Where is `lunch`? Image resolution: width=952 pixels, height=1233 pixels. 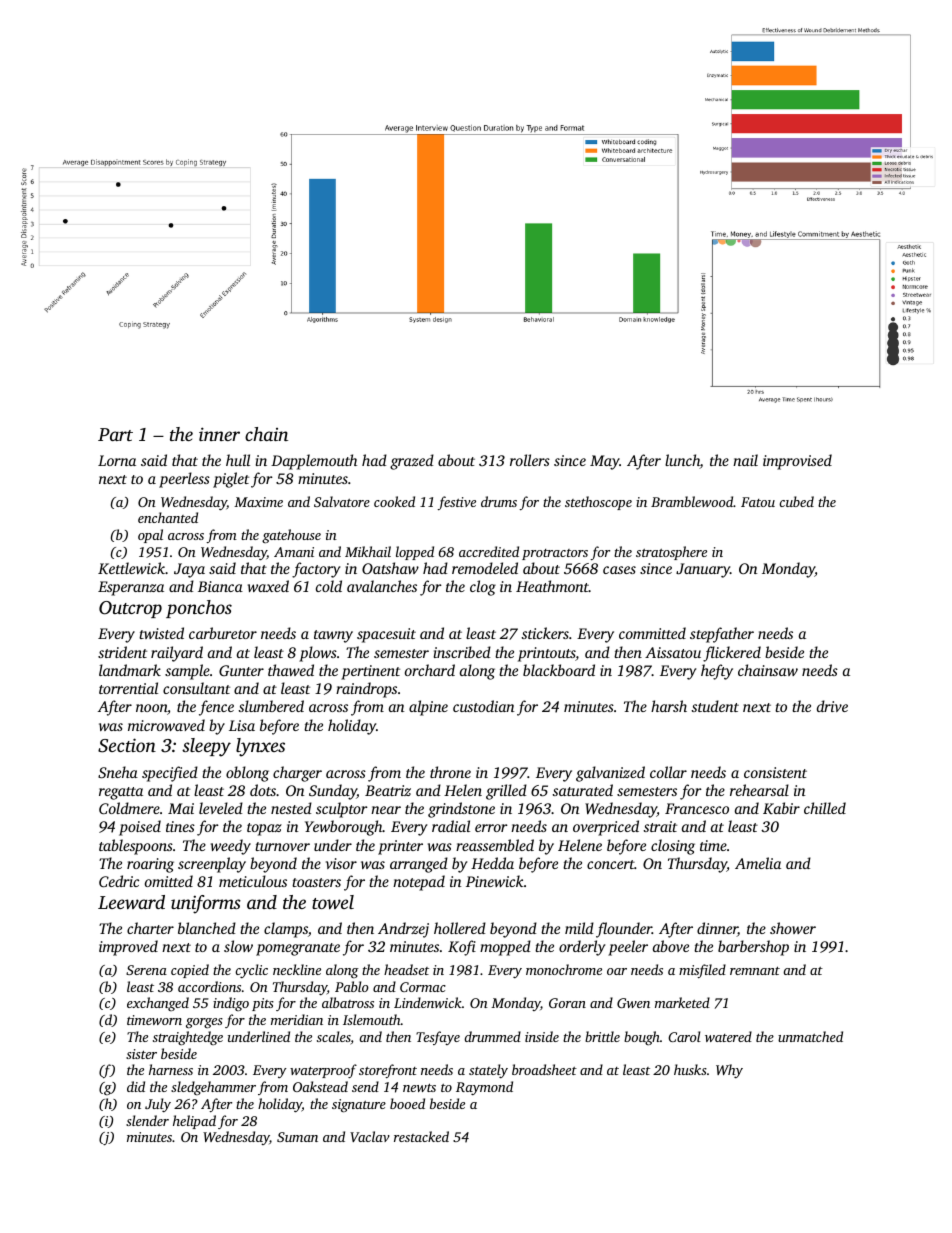 lunch is located at coordinates (682, 461).
